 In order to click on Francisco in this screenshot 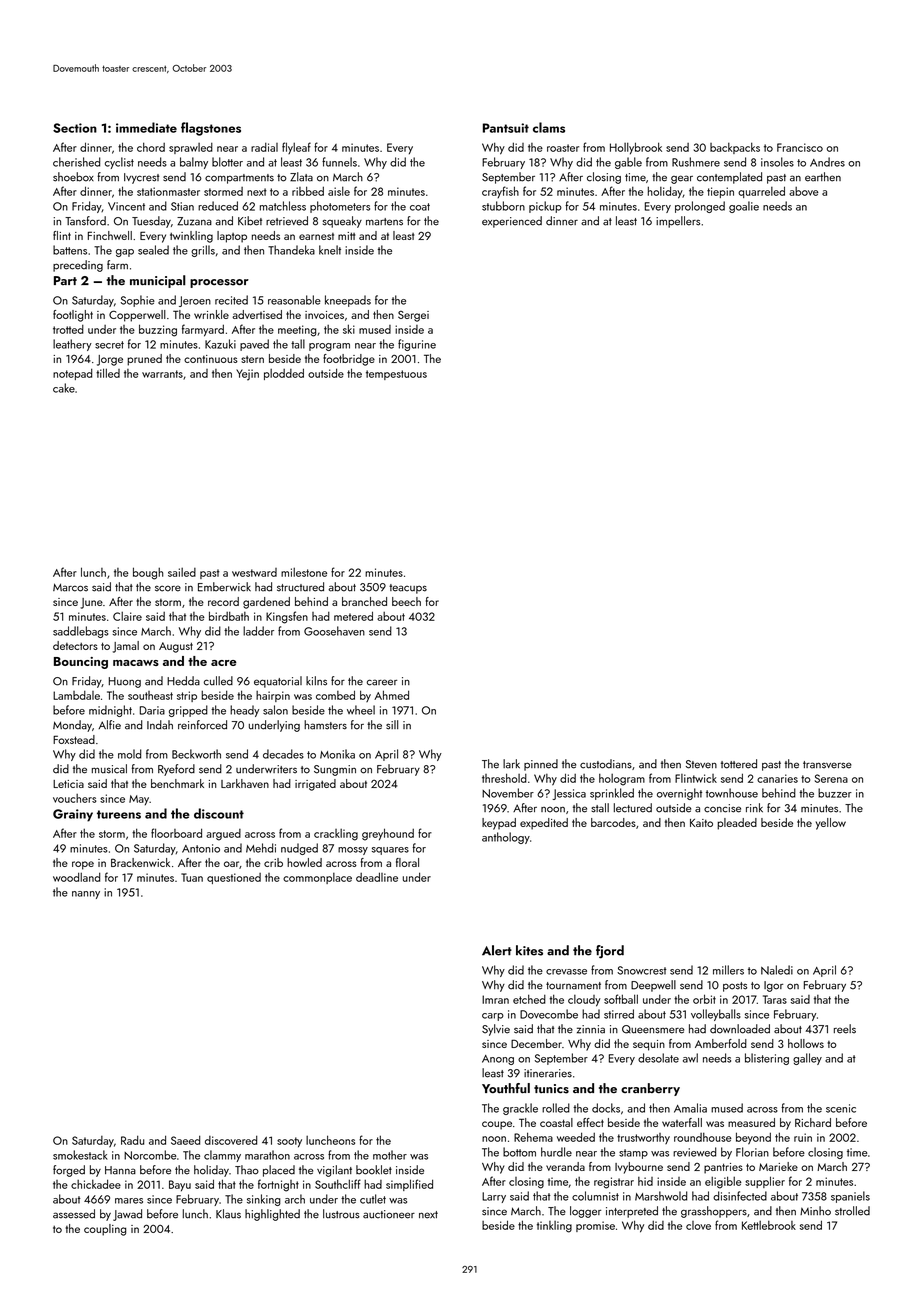, I will do `click(800, 147)`.
